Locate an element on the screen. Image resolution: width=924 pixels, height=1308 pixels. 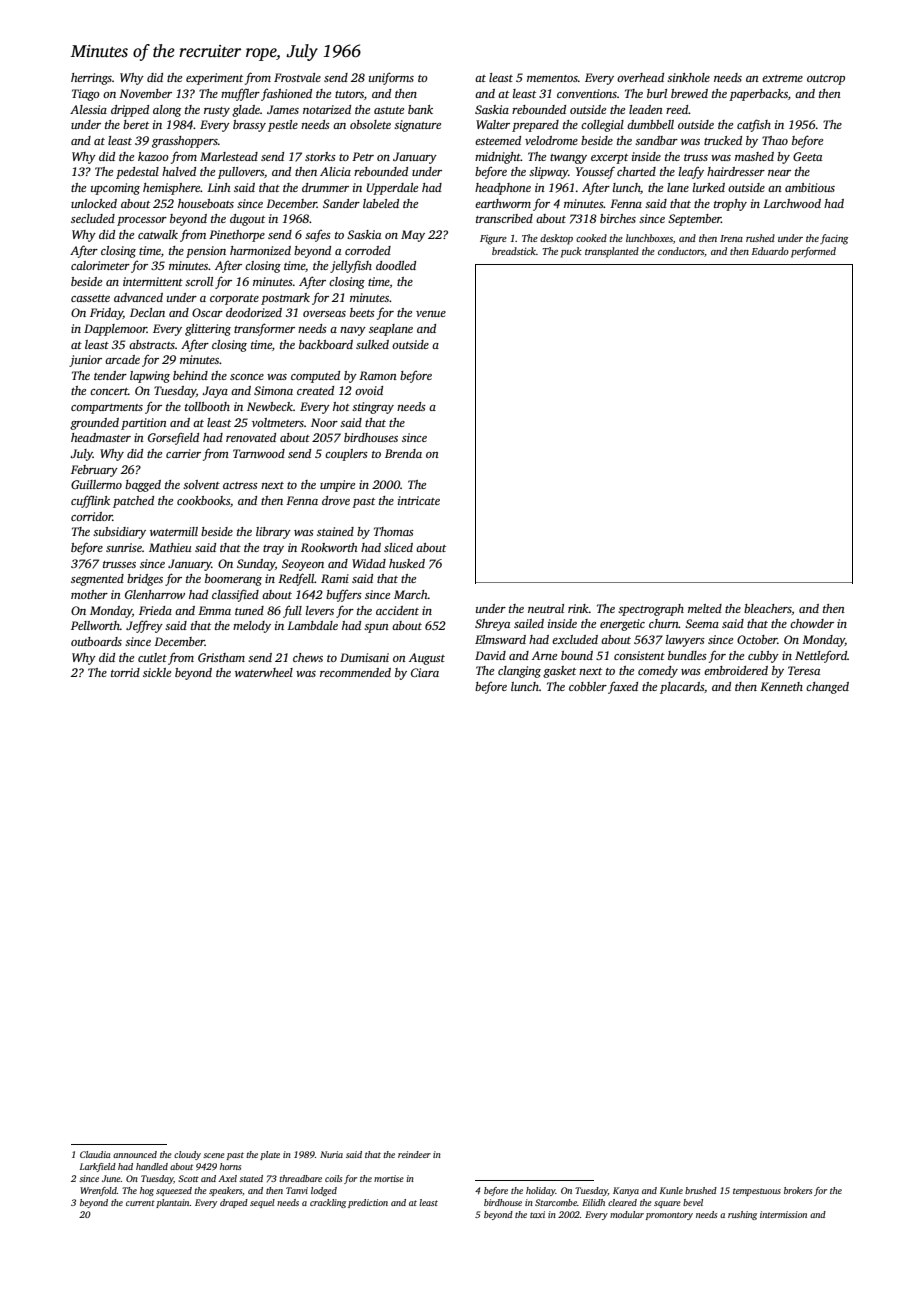
overhead is located at coordinates (640, 77).
